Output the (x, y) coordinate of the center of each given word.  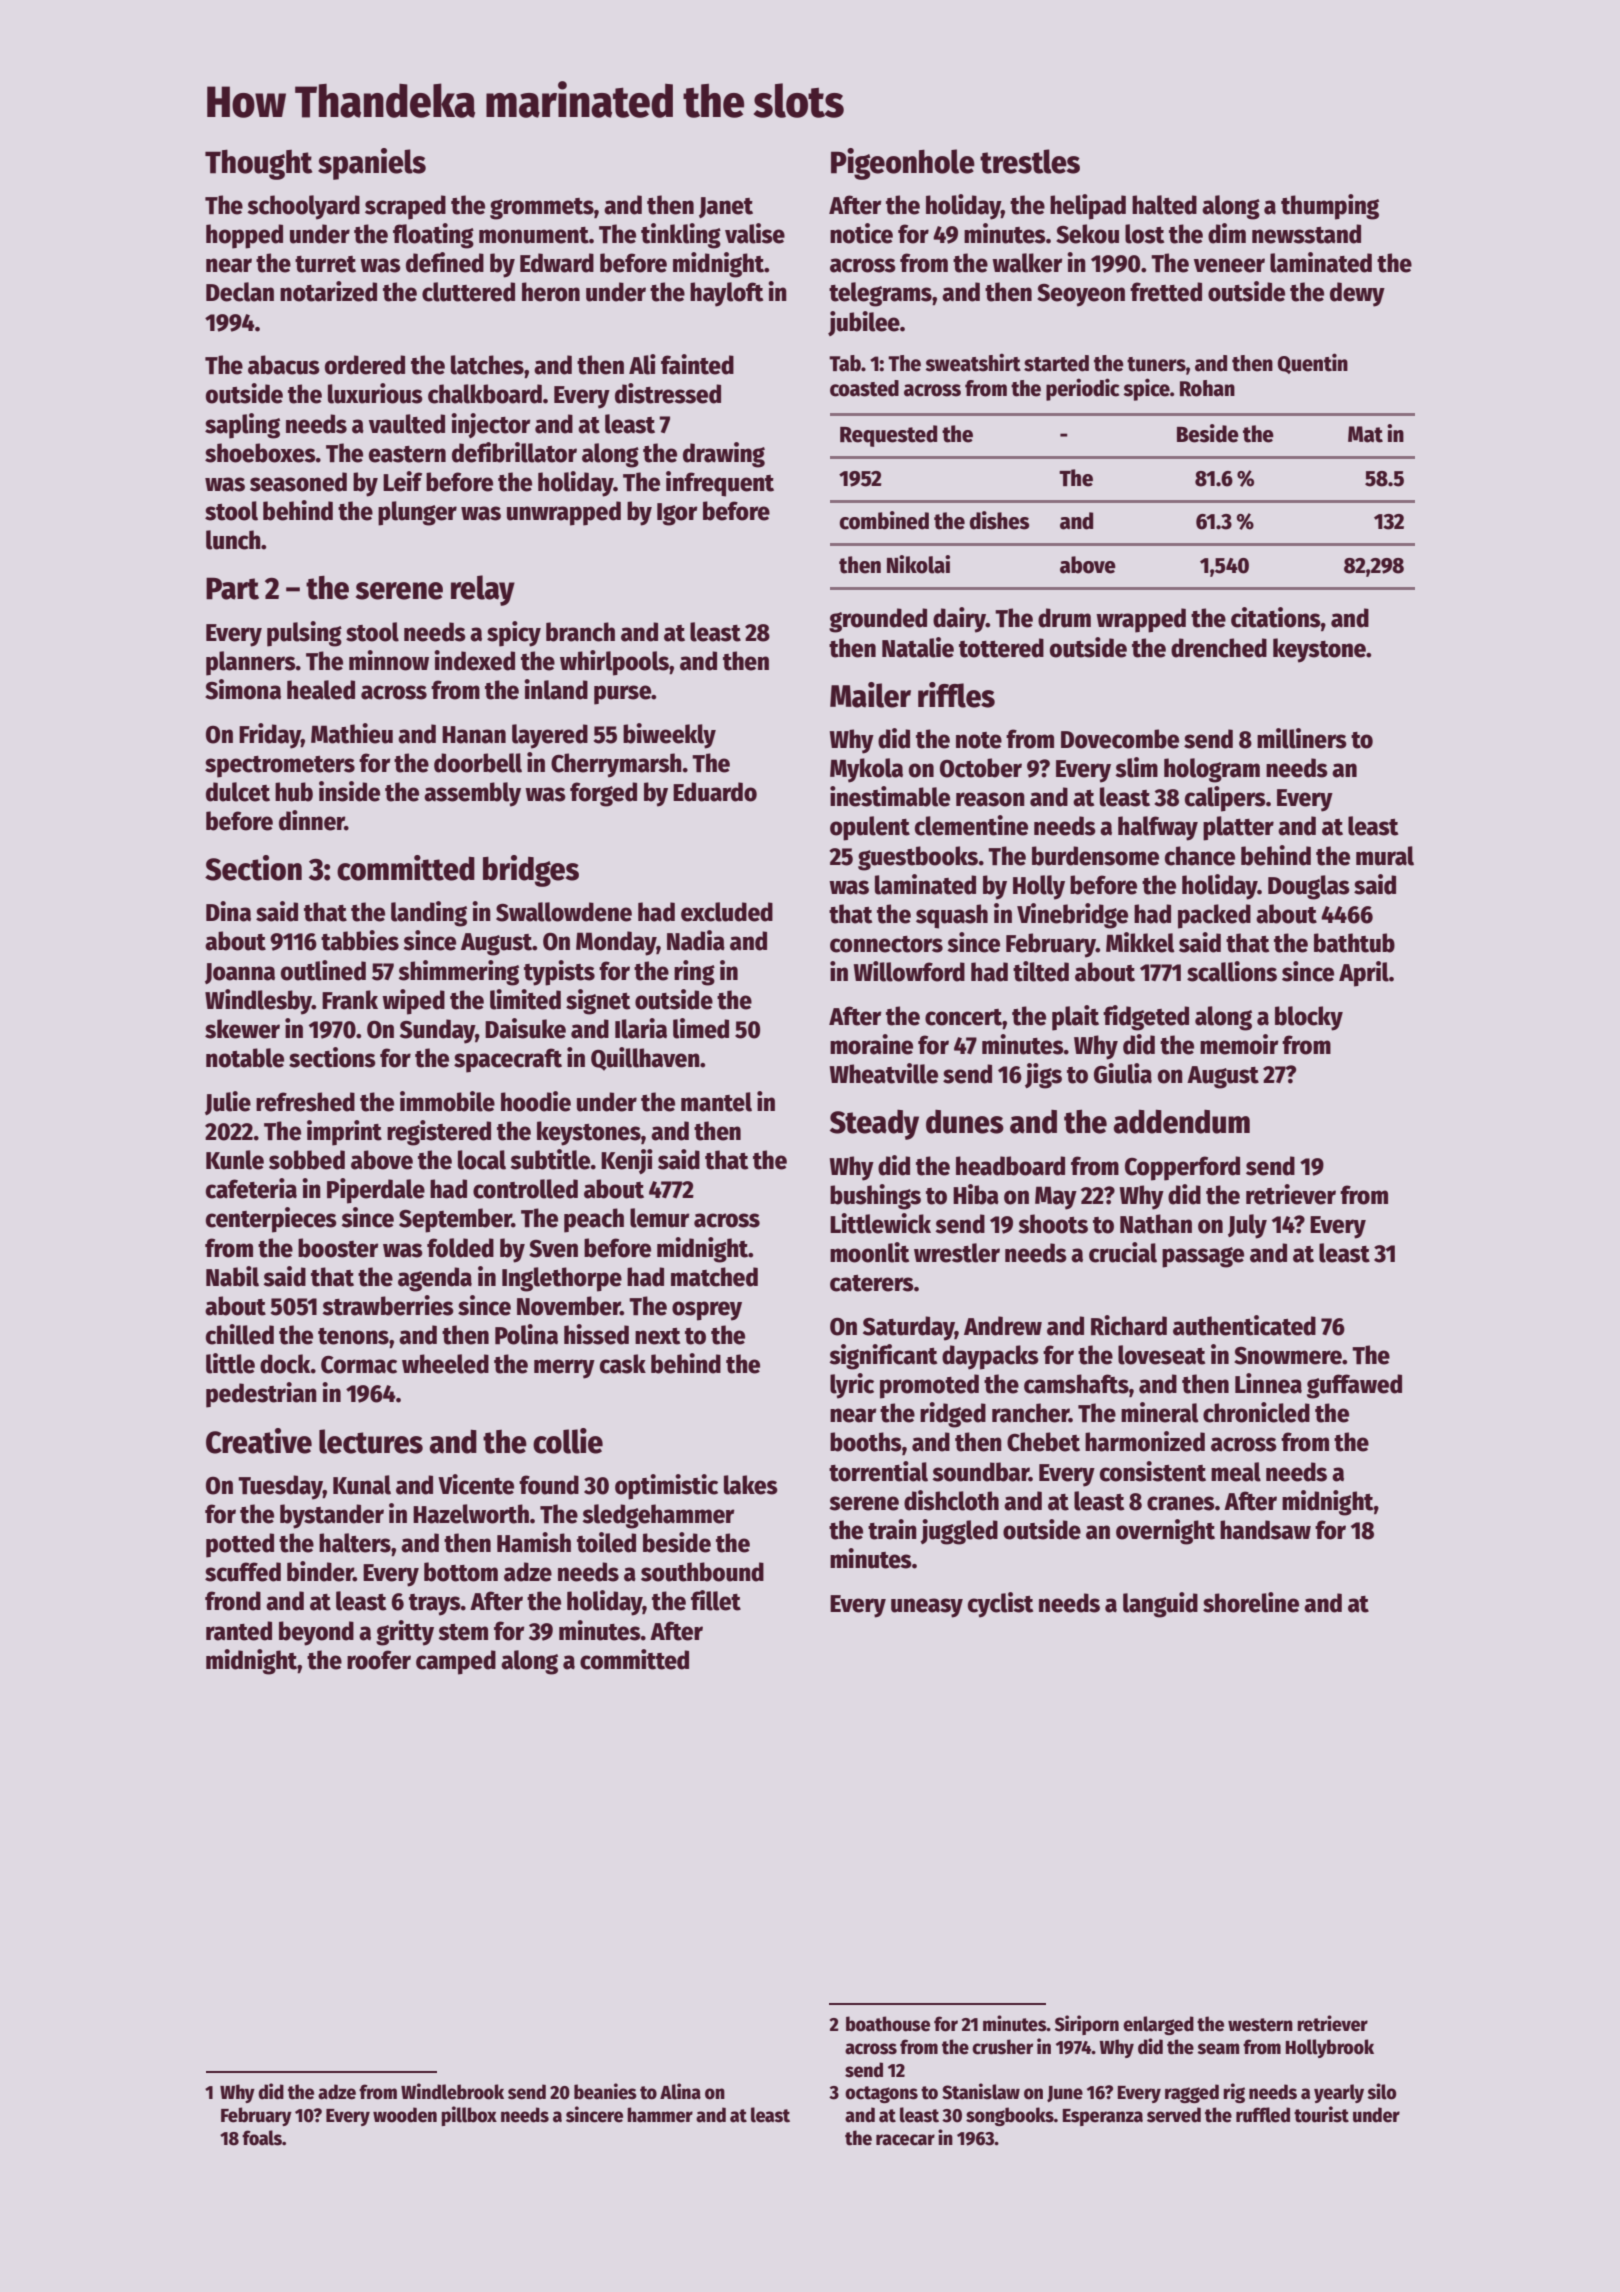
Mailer (870, 695)
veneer (1229, 265)
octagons (881, 2094)
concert (963, 1017)
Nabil (232, 1276)
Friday (270, 736)
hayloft (726, 294)
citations (1276, 617)
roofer (379, 1660)
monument (534, 235)
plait (1075, 1018)
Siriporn (1087, 2025)
